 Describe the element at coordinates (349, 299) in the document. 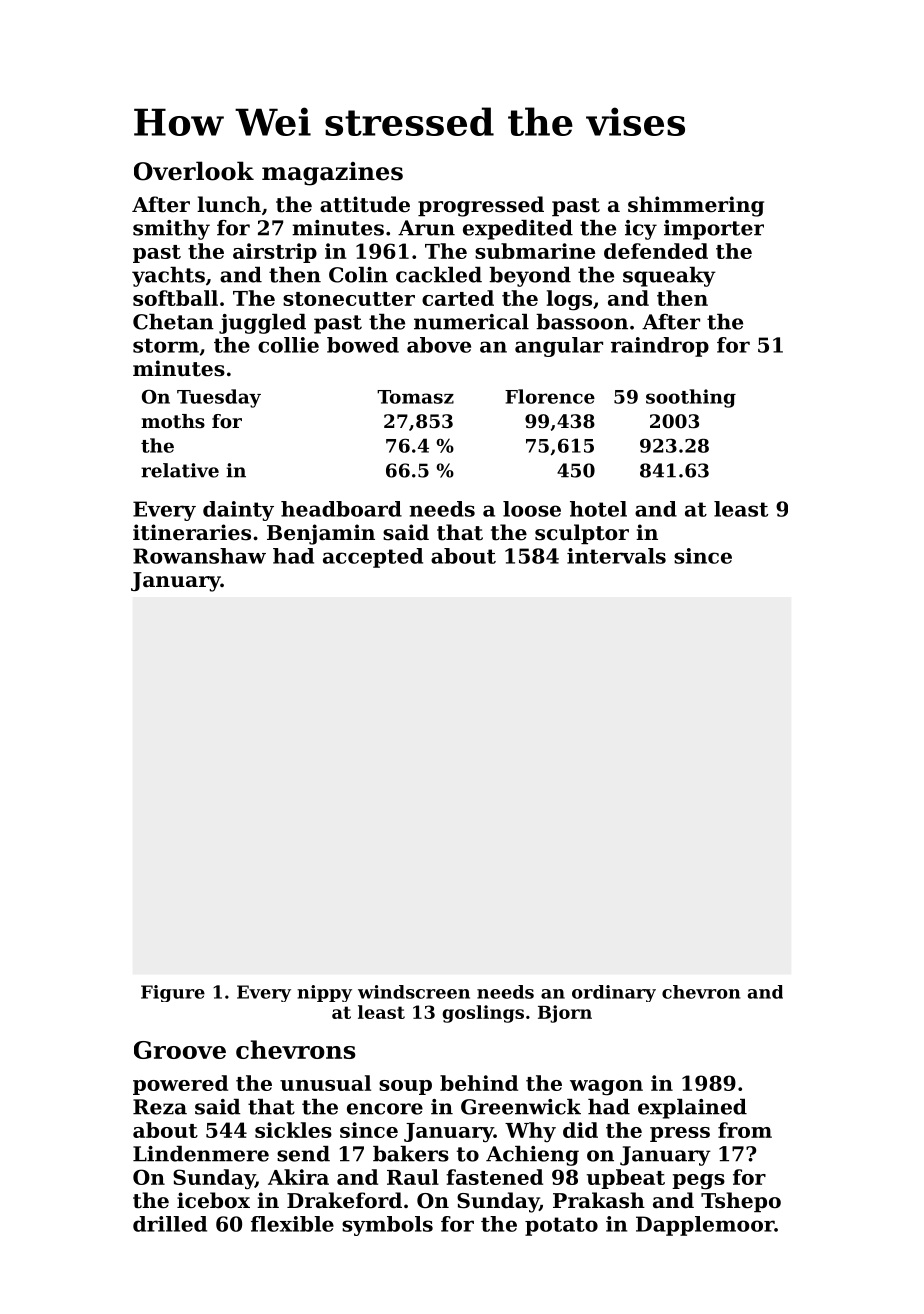

I see `stonecutter` at that location.
